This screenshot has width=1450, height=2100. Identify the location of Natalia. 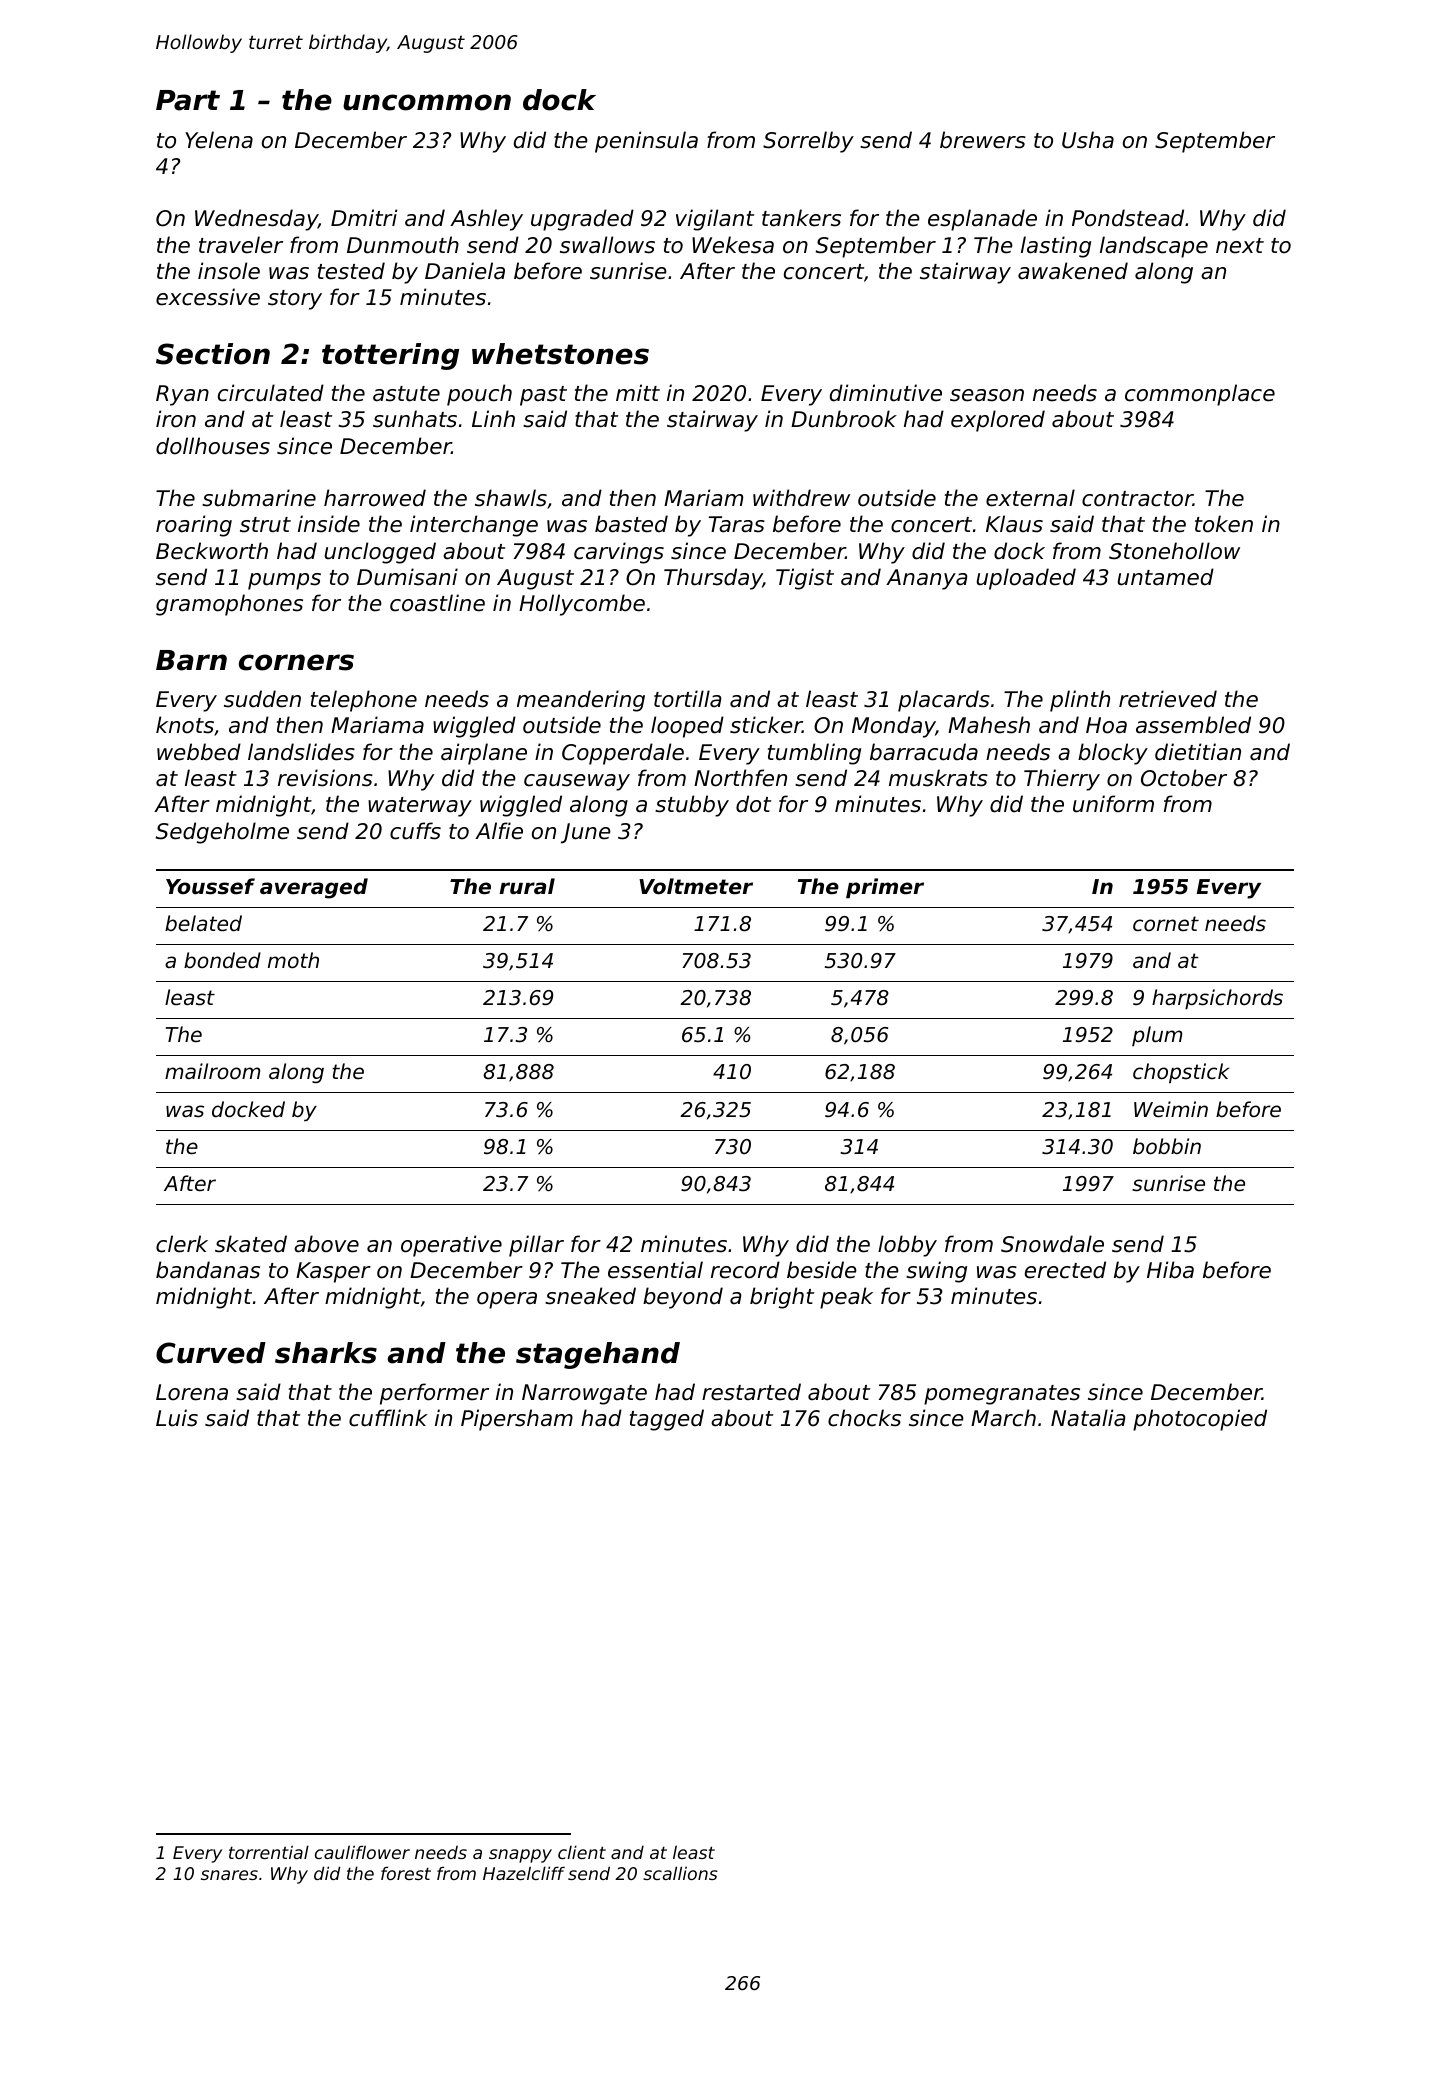
(1088, 1418).
